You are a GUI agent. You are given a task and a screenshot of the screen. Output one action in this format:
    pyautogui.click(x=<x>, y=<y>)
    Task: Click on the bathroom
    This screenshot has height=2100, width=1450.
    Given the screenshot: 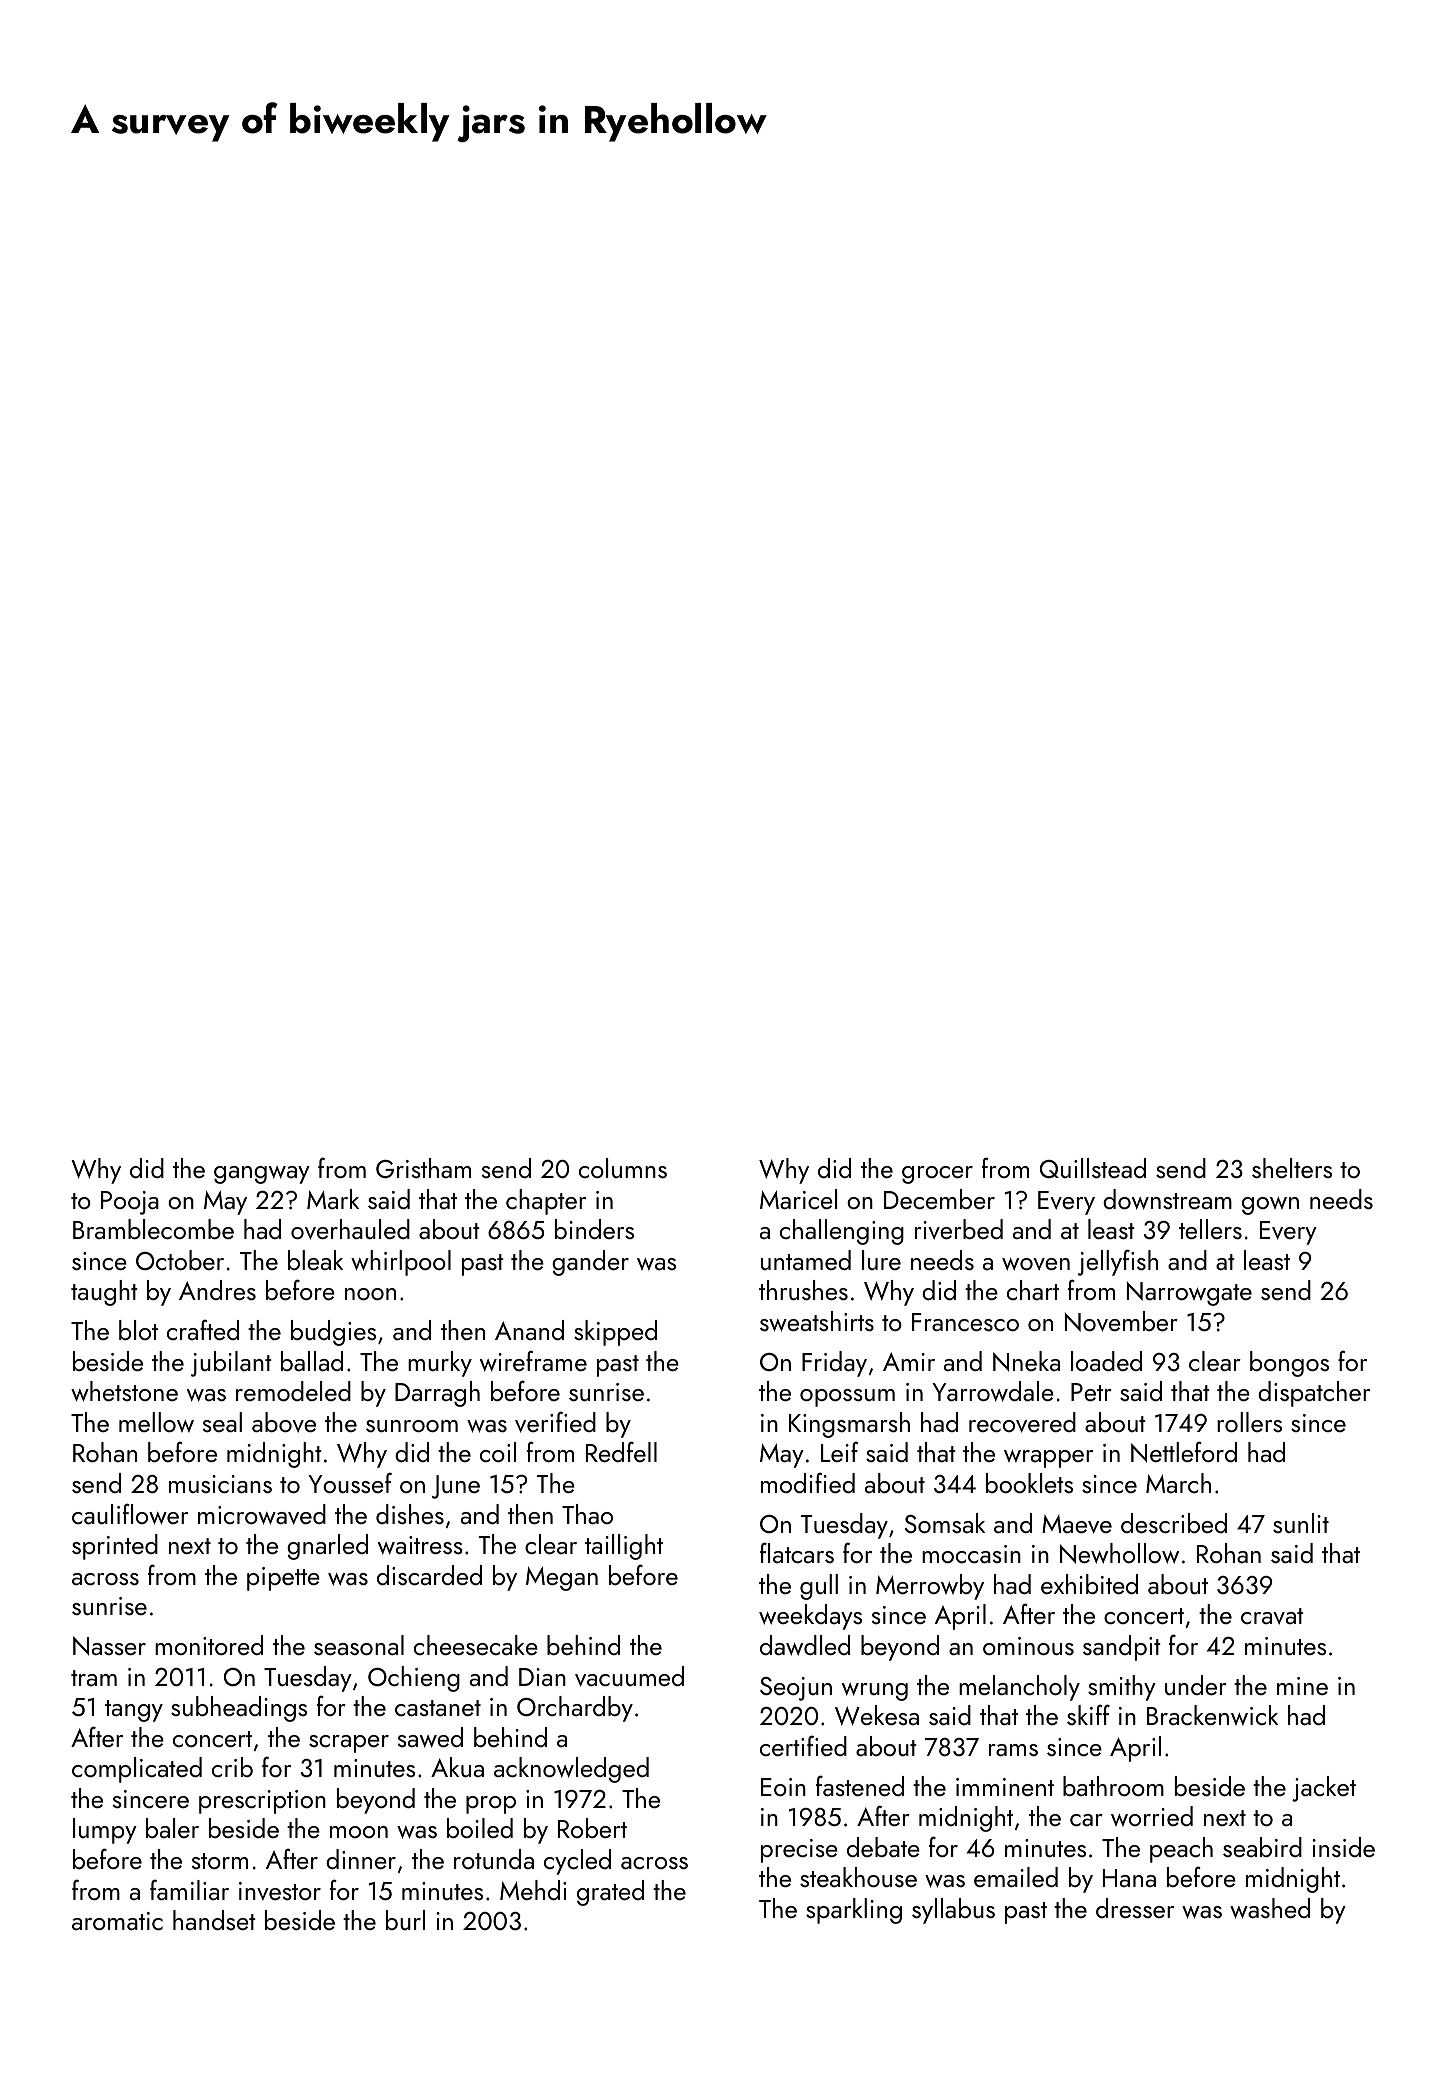 What is the action you would take?
    pyautogui.click(x=1113, y=1786)
